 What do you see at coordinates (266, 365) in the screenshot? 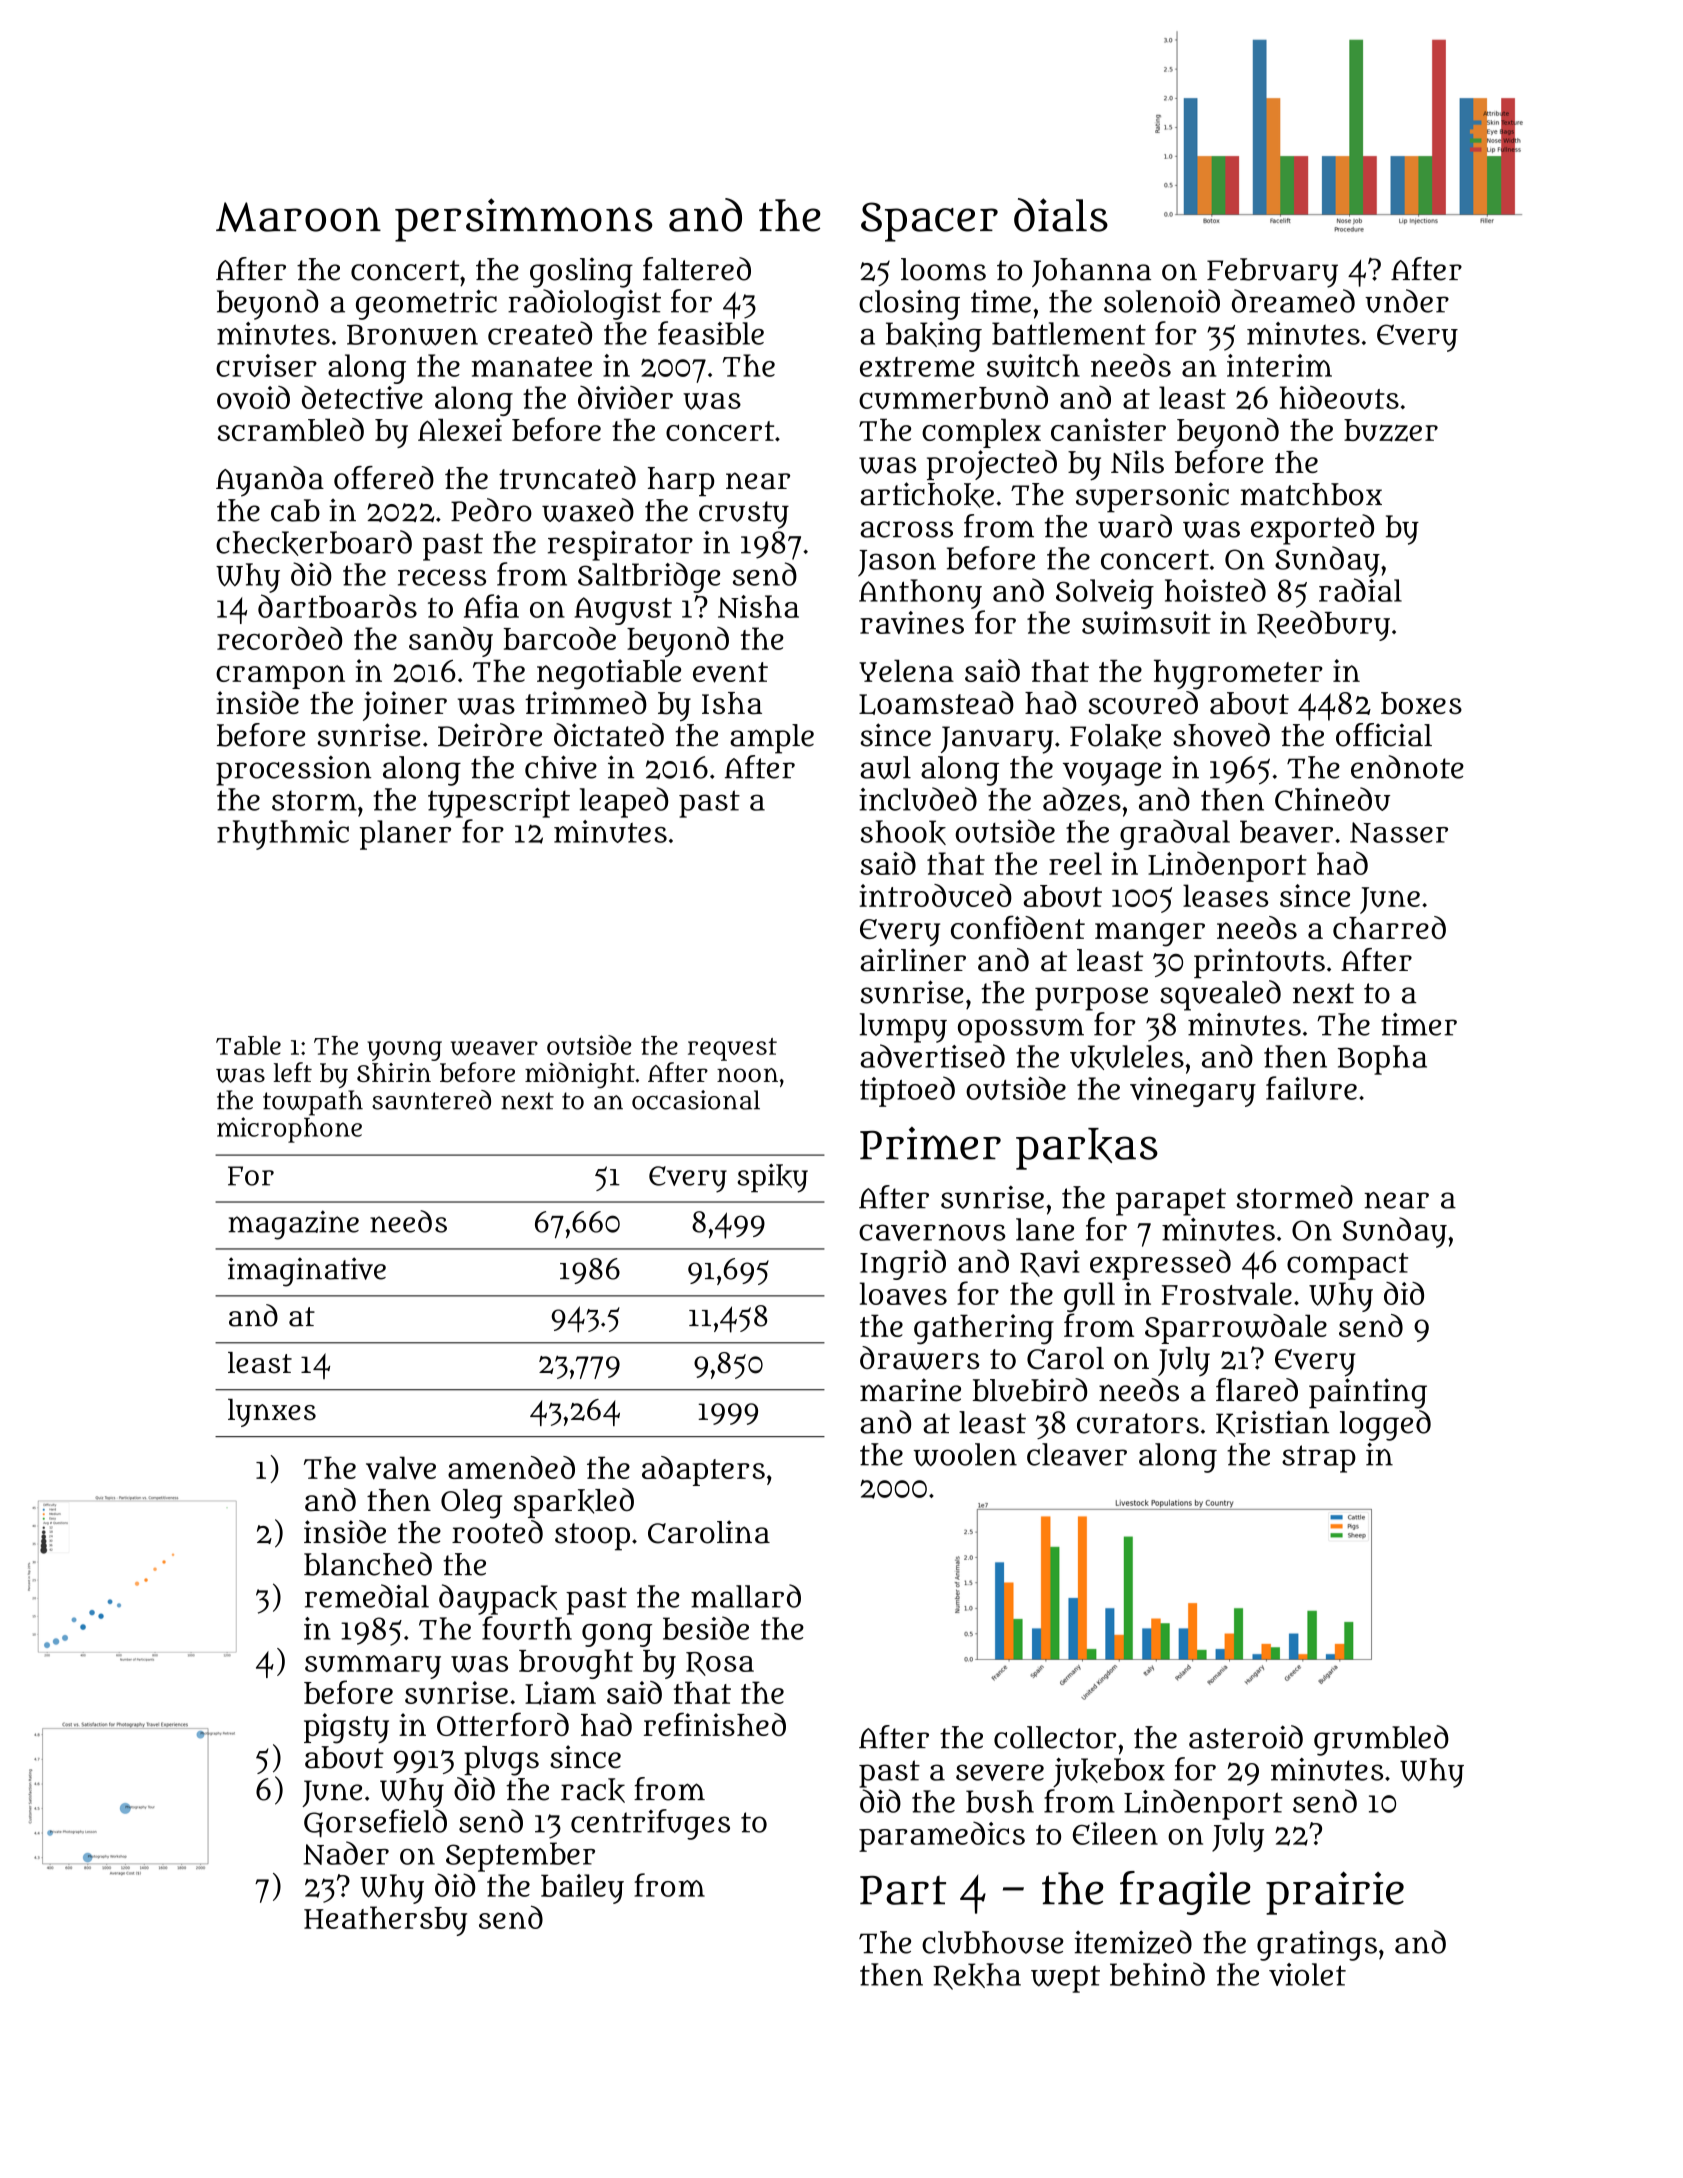
I see `cruiser` at bounding box center [266, 365].
